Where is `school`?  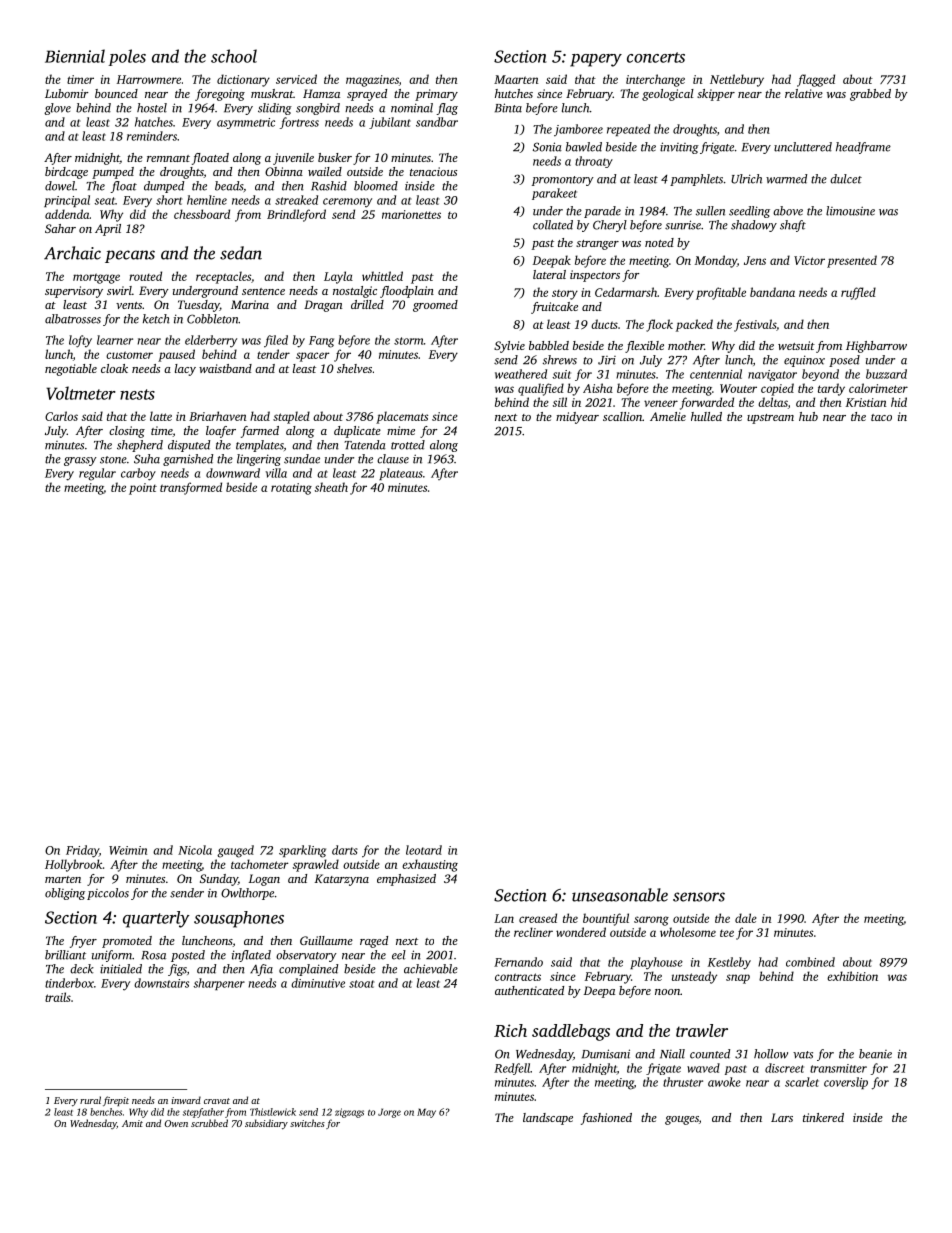
school is located at coordinates (234, 56).
